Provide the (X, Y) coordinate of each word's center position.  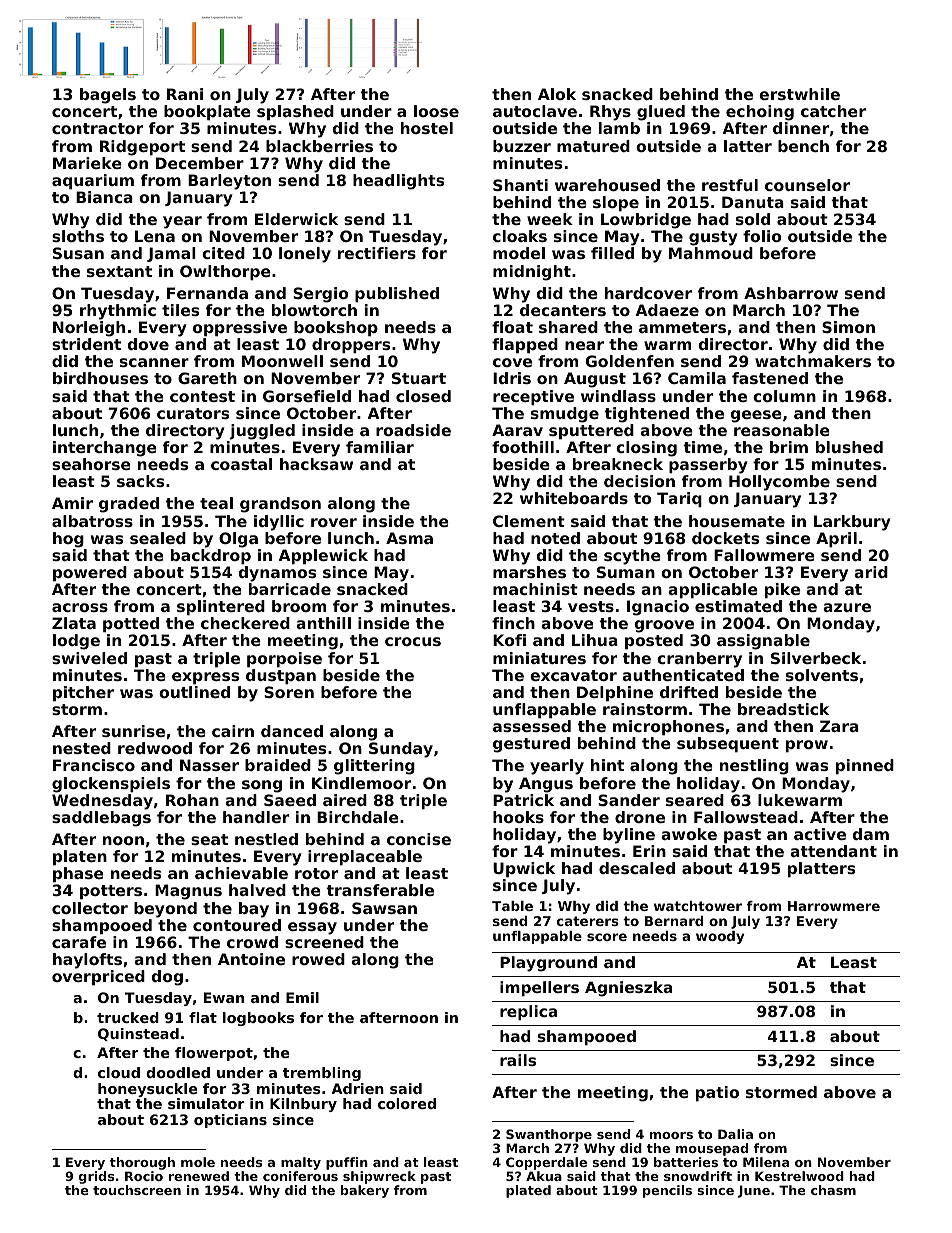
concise (419, 839)
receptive (533, 397)
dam (870, 834)
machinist (535, 589)
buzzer (522, 146)
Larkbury (852, 523)
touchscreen (137, 1190)
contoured (237, 925)
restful (730, 185)
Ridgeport (142, 148)
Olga (238, 540)
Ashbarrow (791, 293)
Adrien (357, 1088)
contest (202, 396)
